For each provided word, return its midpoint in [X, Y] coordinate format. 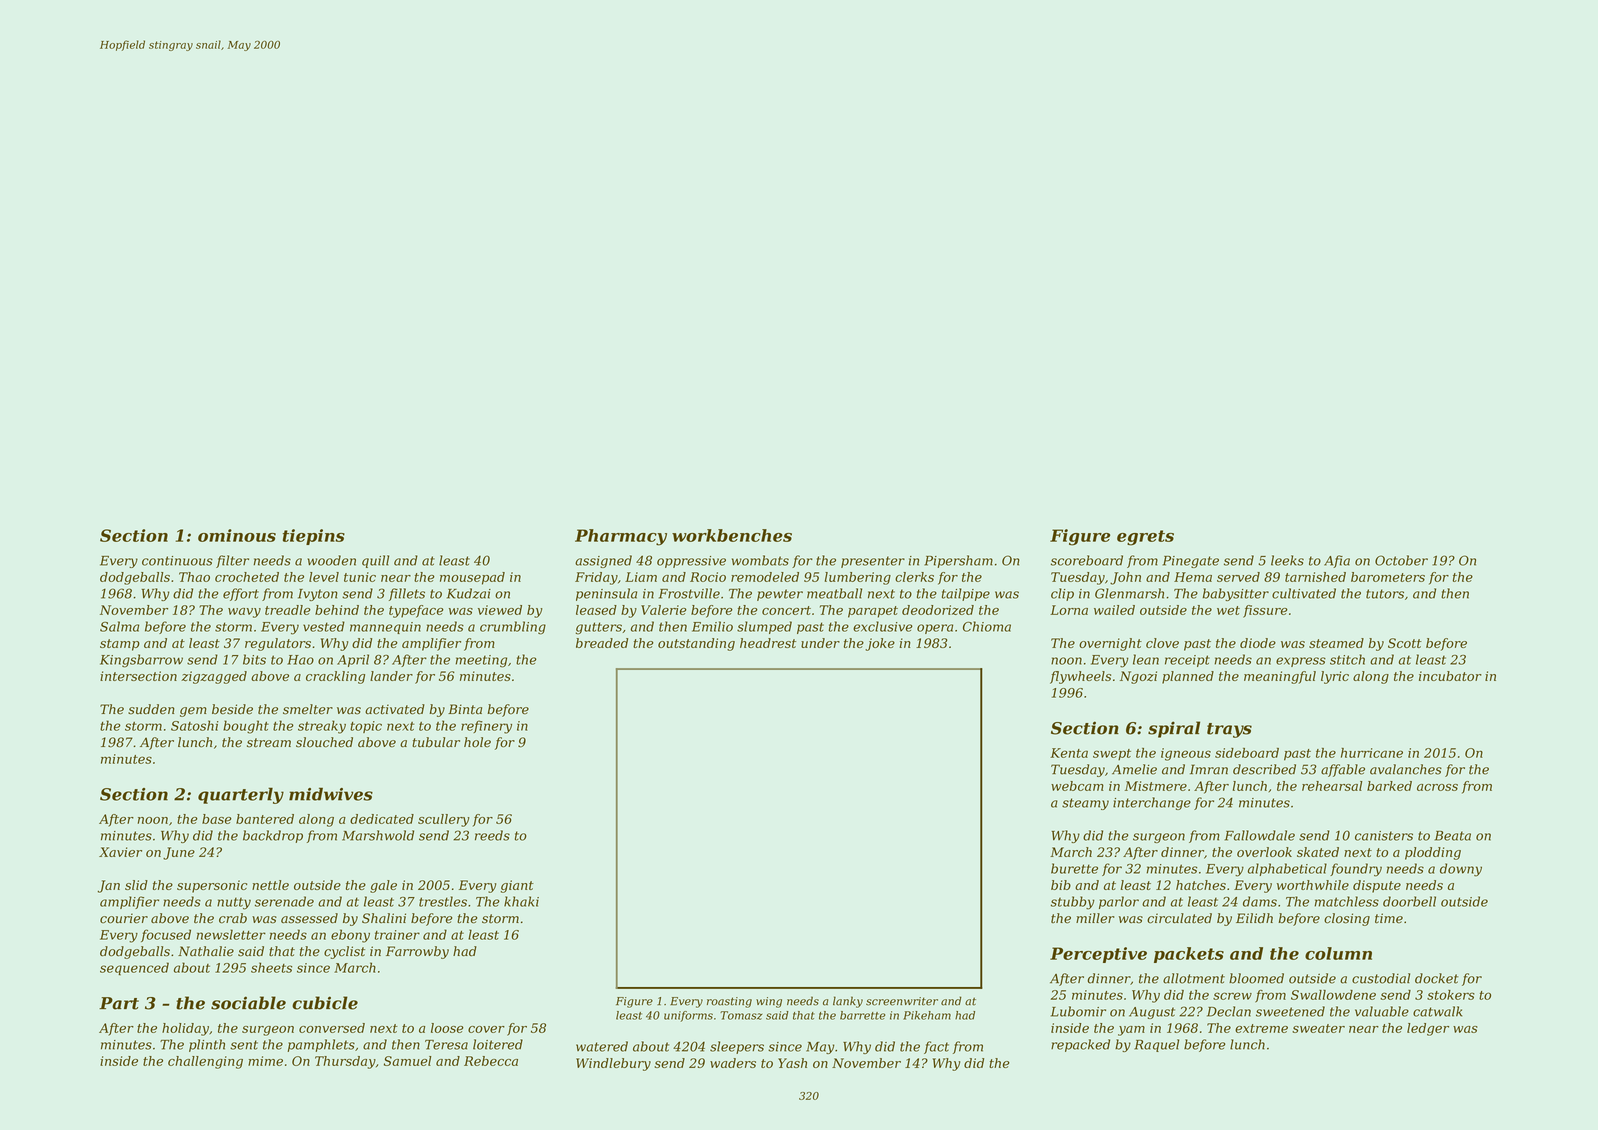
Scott [1405, 643]
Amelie [1134, 769]
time [1389, 918]
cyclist [344, 952]
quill [375, 561]
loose [447, 1028]
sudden [151, 709]
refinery [486, 727]
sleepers [737, 1047]
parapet [873, 612]
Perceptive [1098, 955]
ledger [1428, 1029]
